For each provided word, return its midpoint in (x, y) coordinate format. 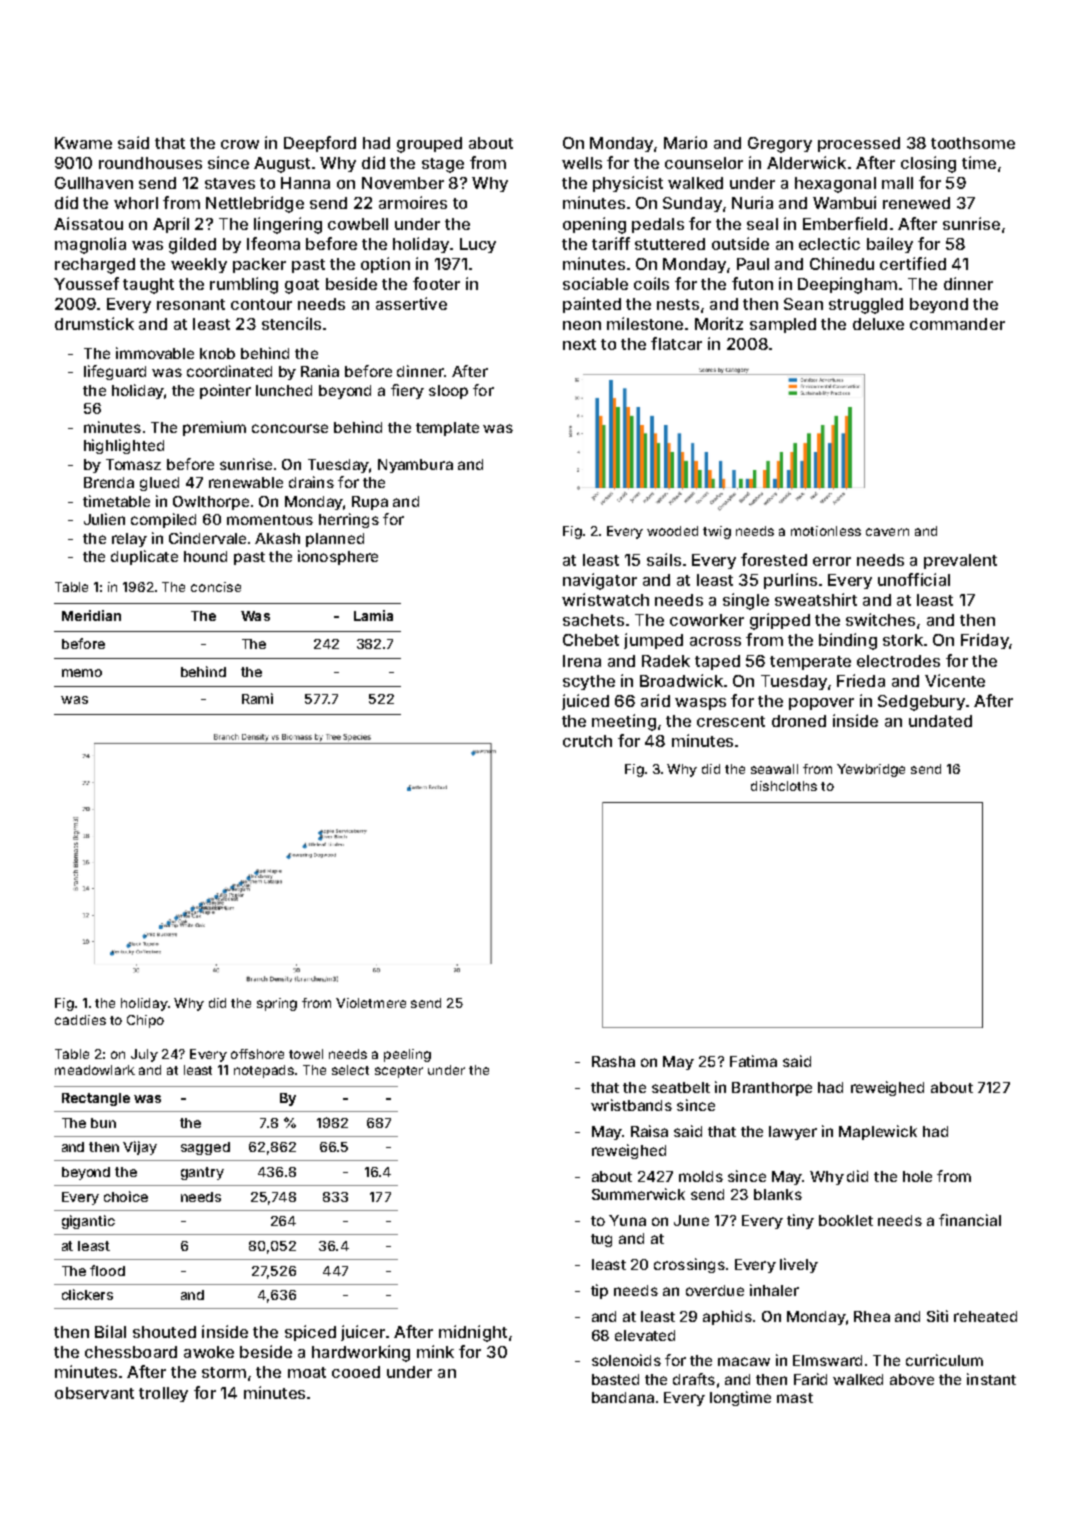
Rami (257, 698)
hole (917, 1176)
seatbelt (681, 1087)
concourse (290, 428)
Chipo (145, 1021)
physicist (628, 184)
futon (752, 283)
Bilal (110, 1331)
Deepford (320, 144)
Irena (582, 661)
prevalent (960, 561)
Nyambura (415, 466)
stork (903, 640)
